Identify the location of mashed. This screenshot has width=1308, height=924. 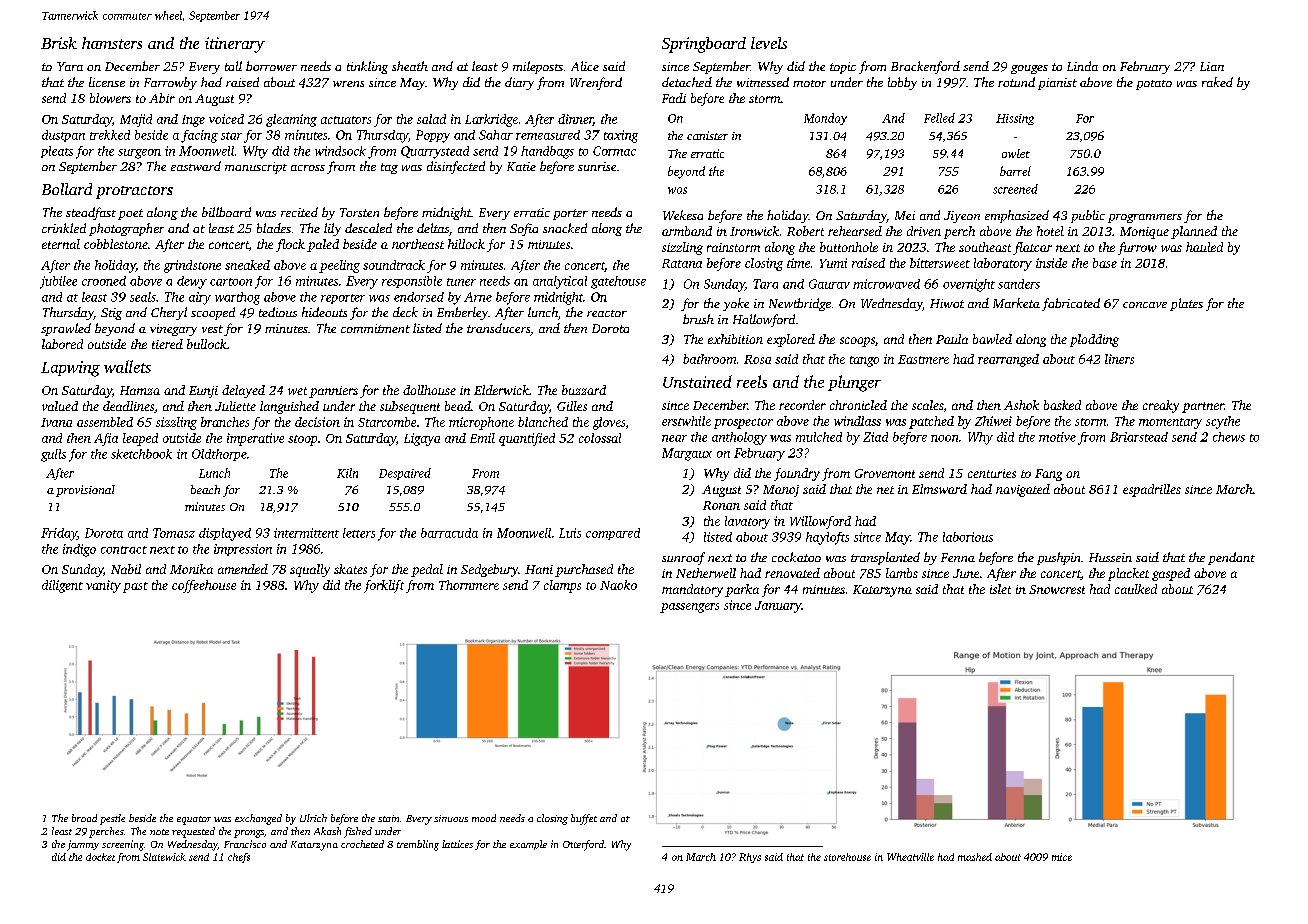
(975, 857).
